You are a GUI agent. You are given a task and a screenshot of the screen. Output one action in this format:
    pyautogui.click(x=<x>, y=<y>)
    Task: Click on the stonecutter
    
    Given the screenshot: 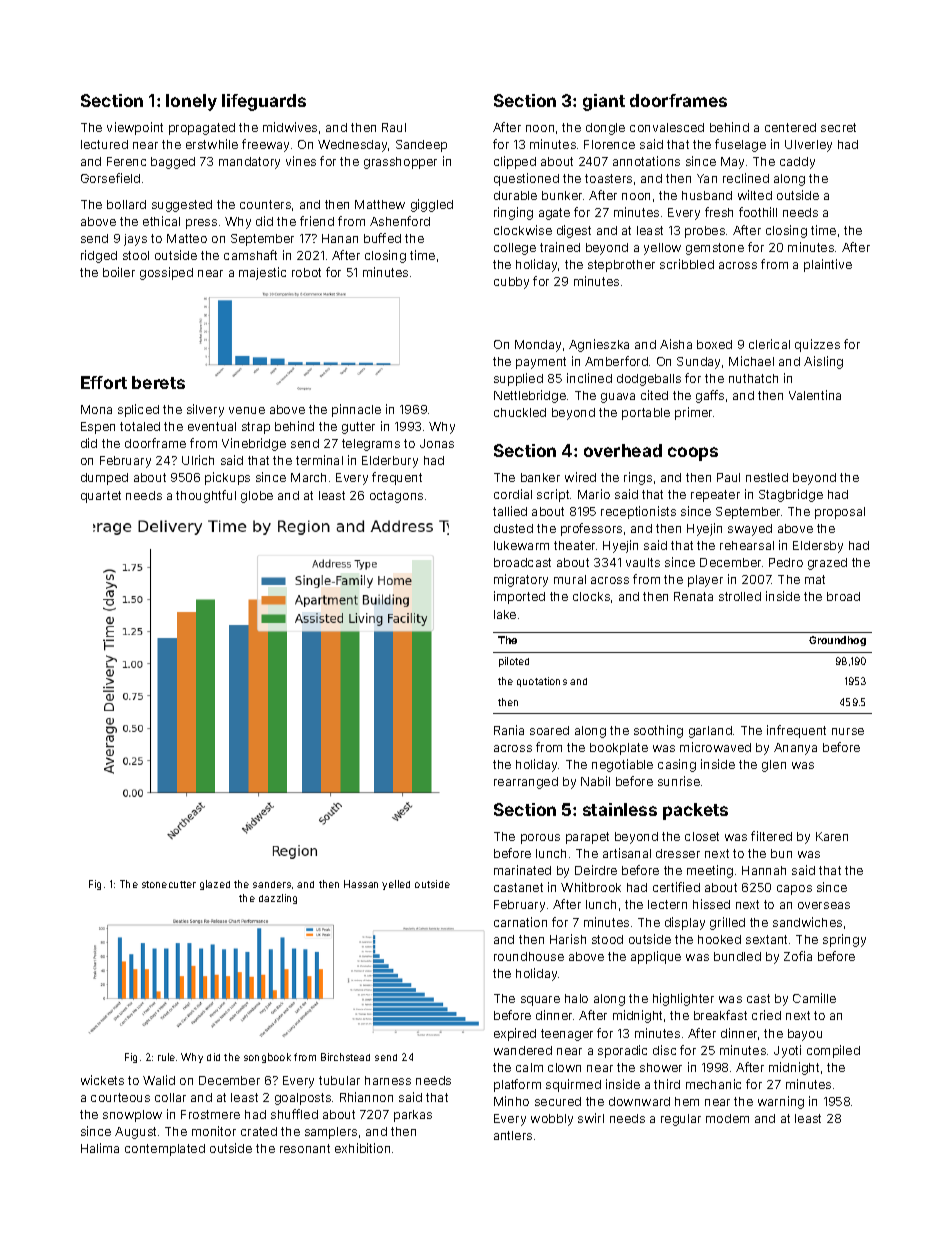 What is the action you would take?
    pyautogui.click(x=169, y=884)
